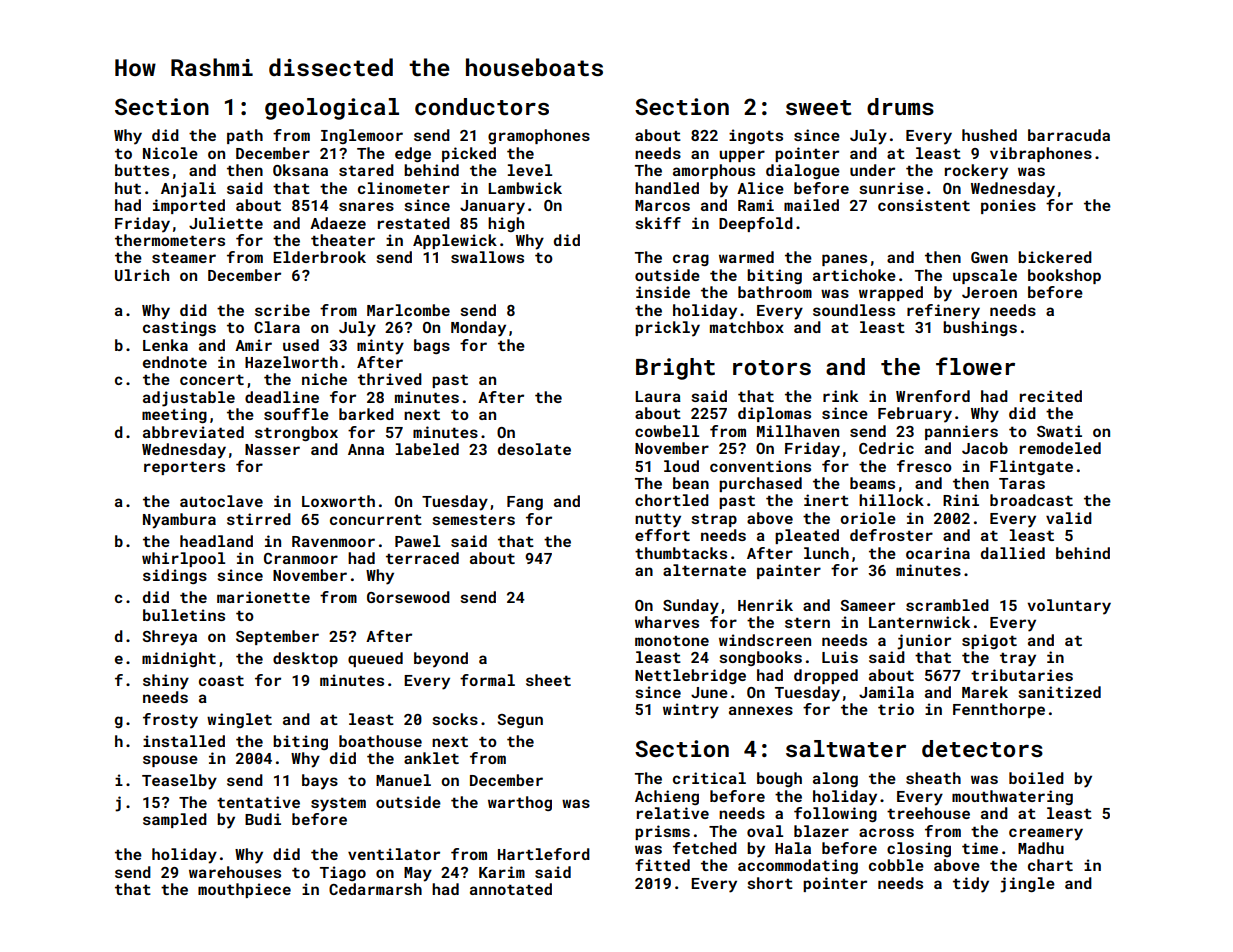  What do you see at coordinates (886, 448) in the page?
I see `Cedric` at bounding box center [886, 448].
